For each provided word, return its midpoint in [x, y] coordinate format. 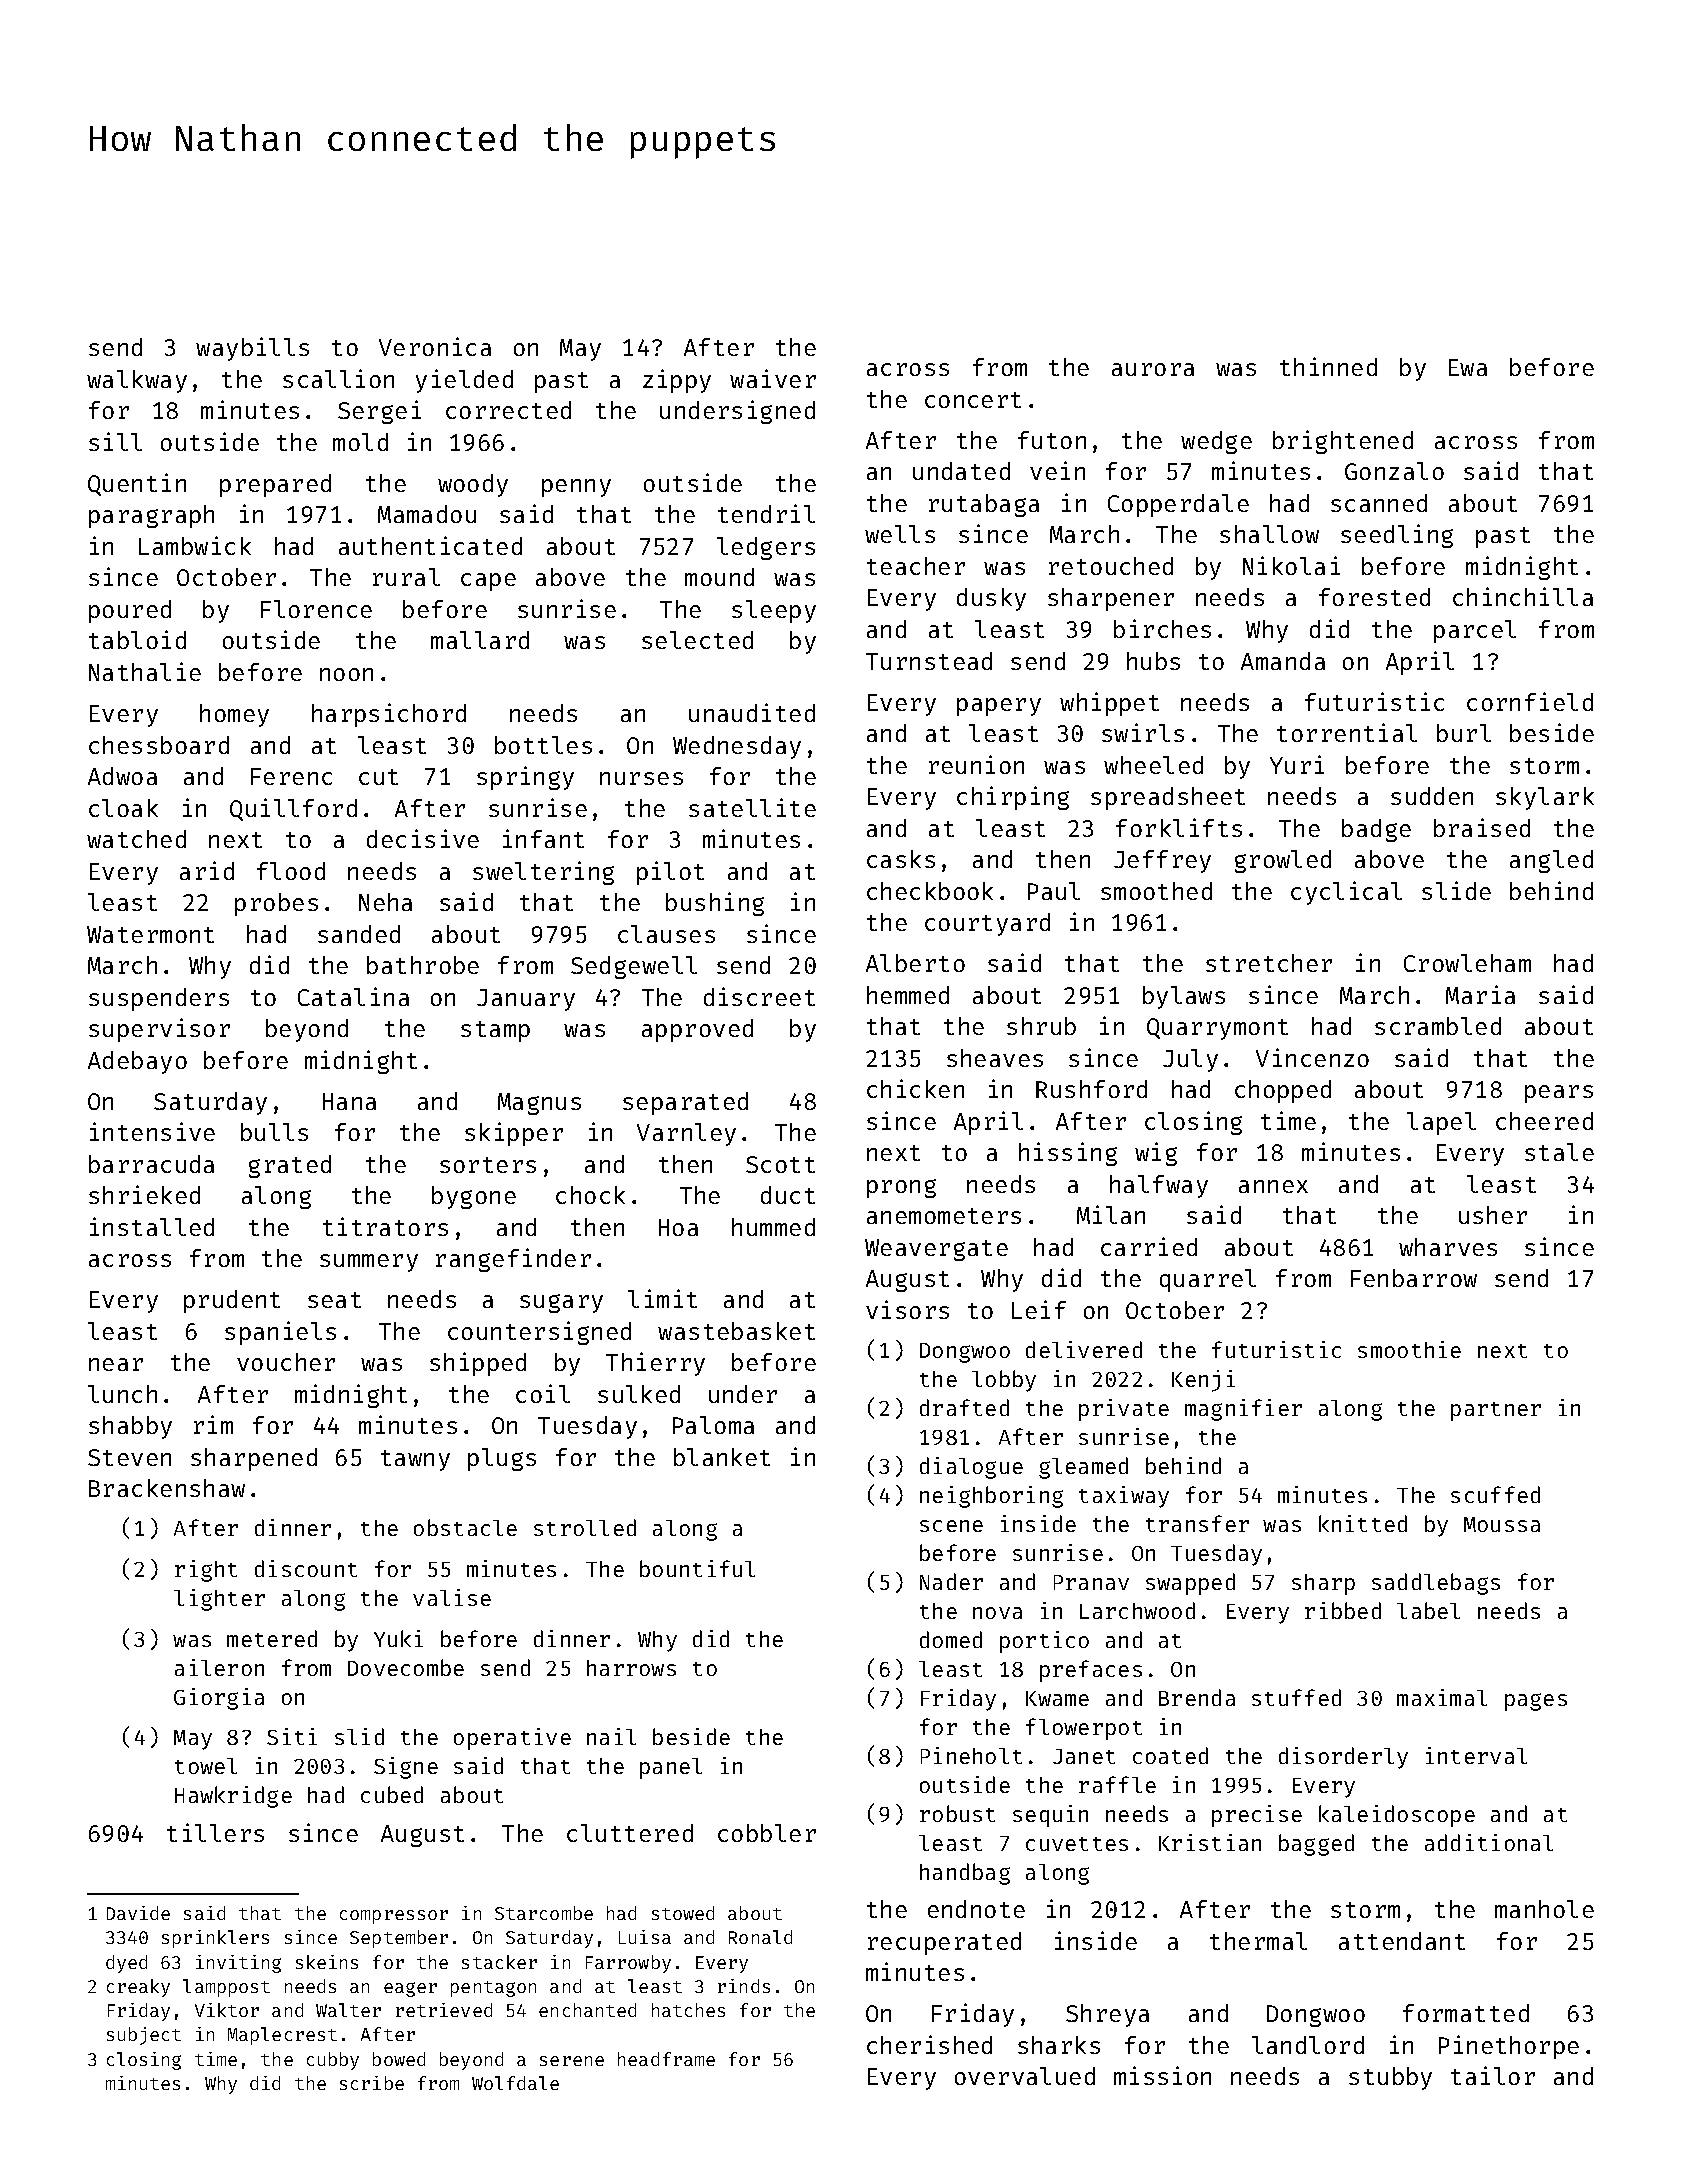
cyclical [1346, 893]
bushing [715, 904]
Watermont [150, 934]
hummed [773, 1227]
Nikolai [1291, 565]
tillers [215, 1832]
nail [611, 1736]
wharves [1448, 1247]
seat [334, 1300]
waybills [252, 349]
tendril [766, 513]
